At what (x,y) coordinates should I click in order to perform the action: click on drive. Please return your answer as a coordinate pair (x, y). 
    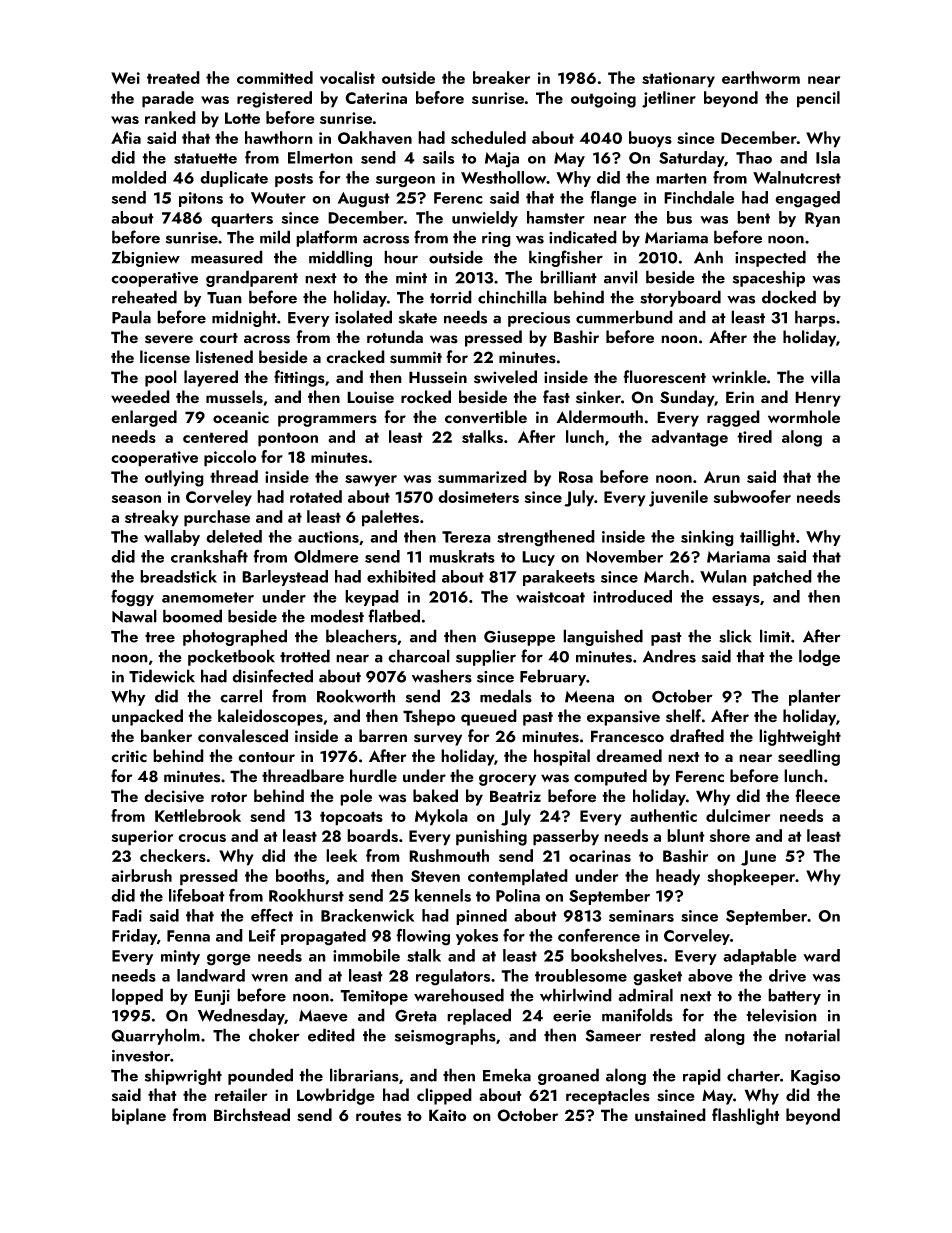
    Looking at the image, I should click on (787, 975).
